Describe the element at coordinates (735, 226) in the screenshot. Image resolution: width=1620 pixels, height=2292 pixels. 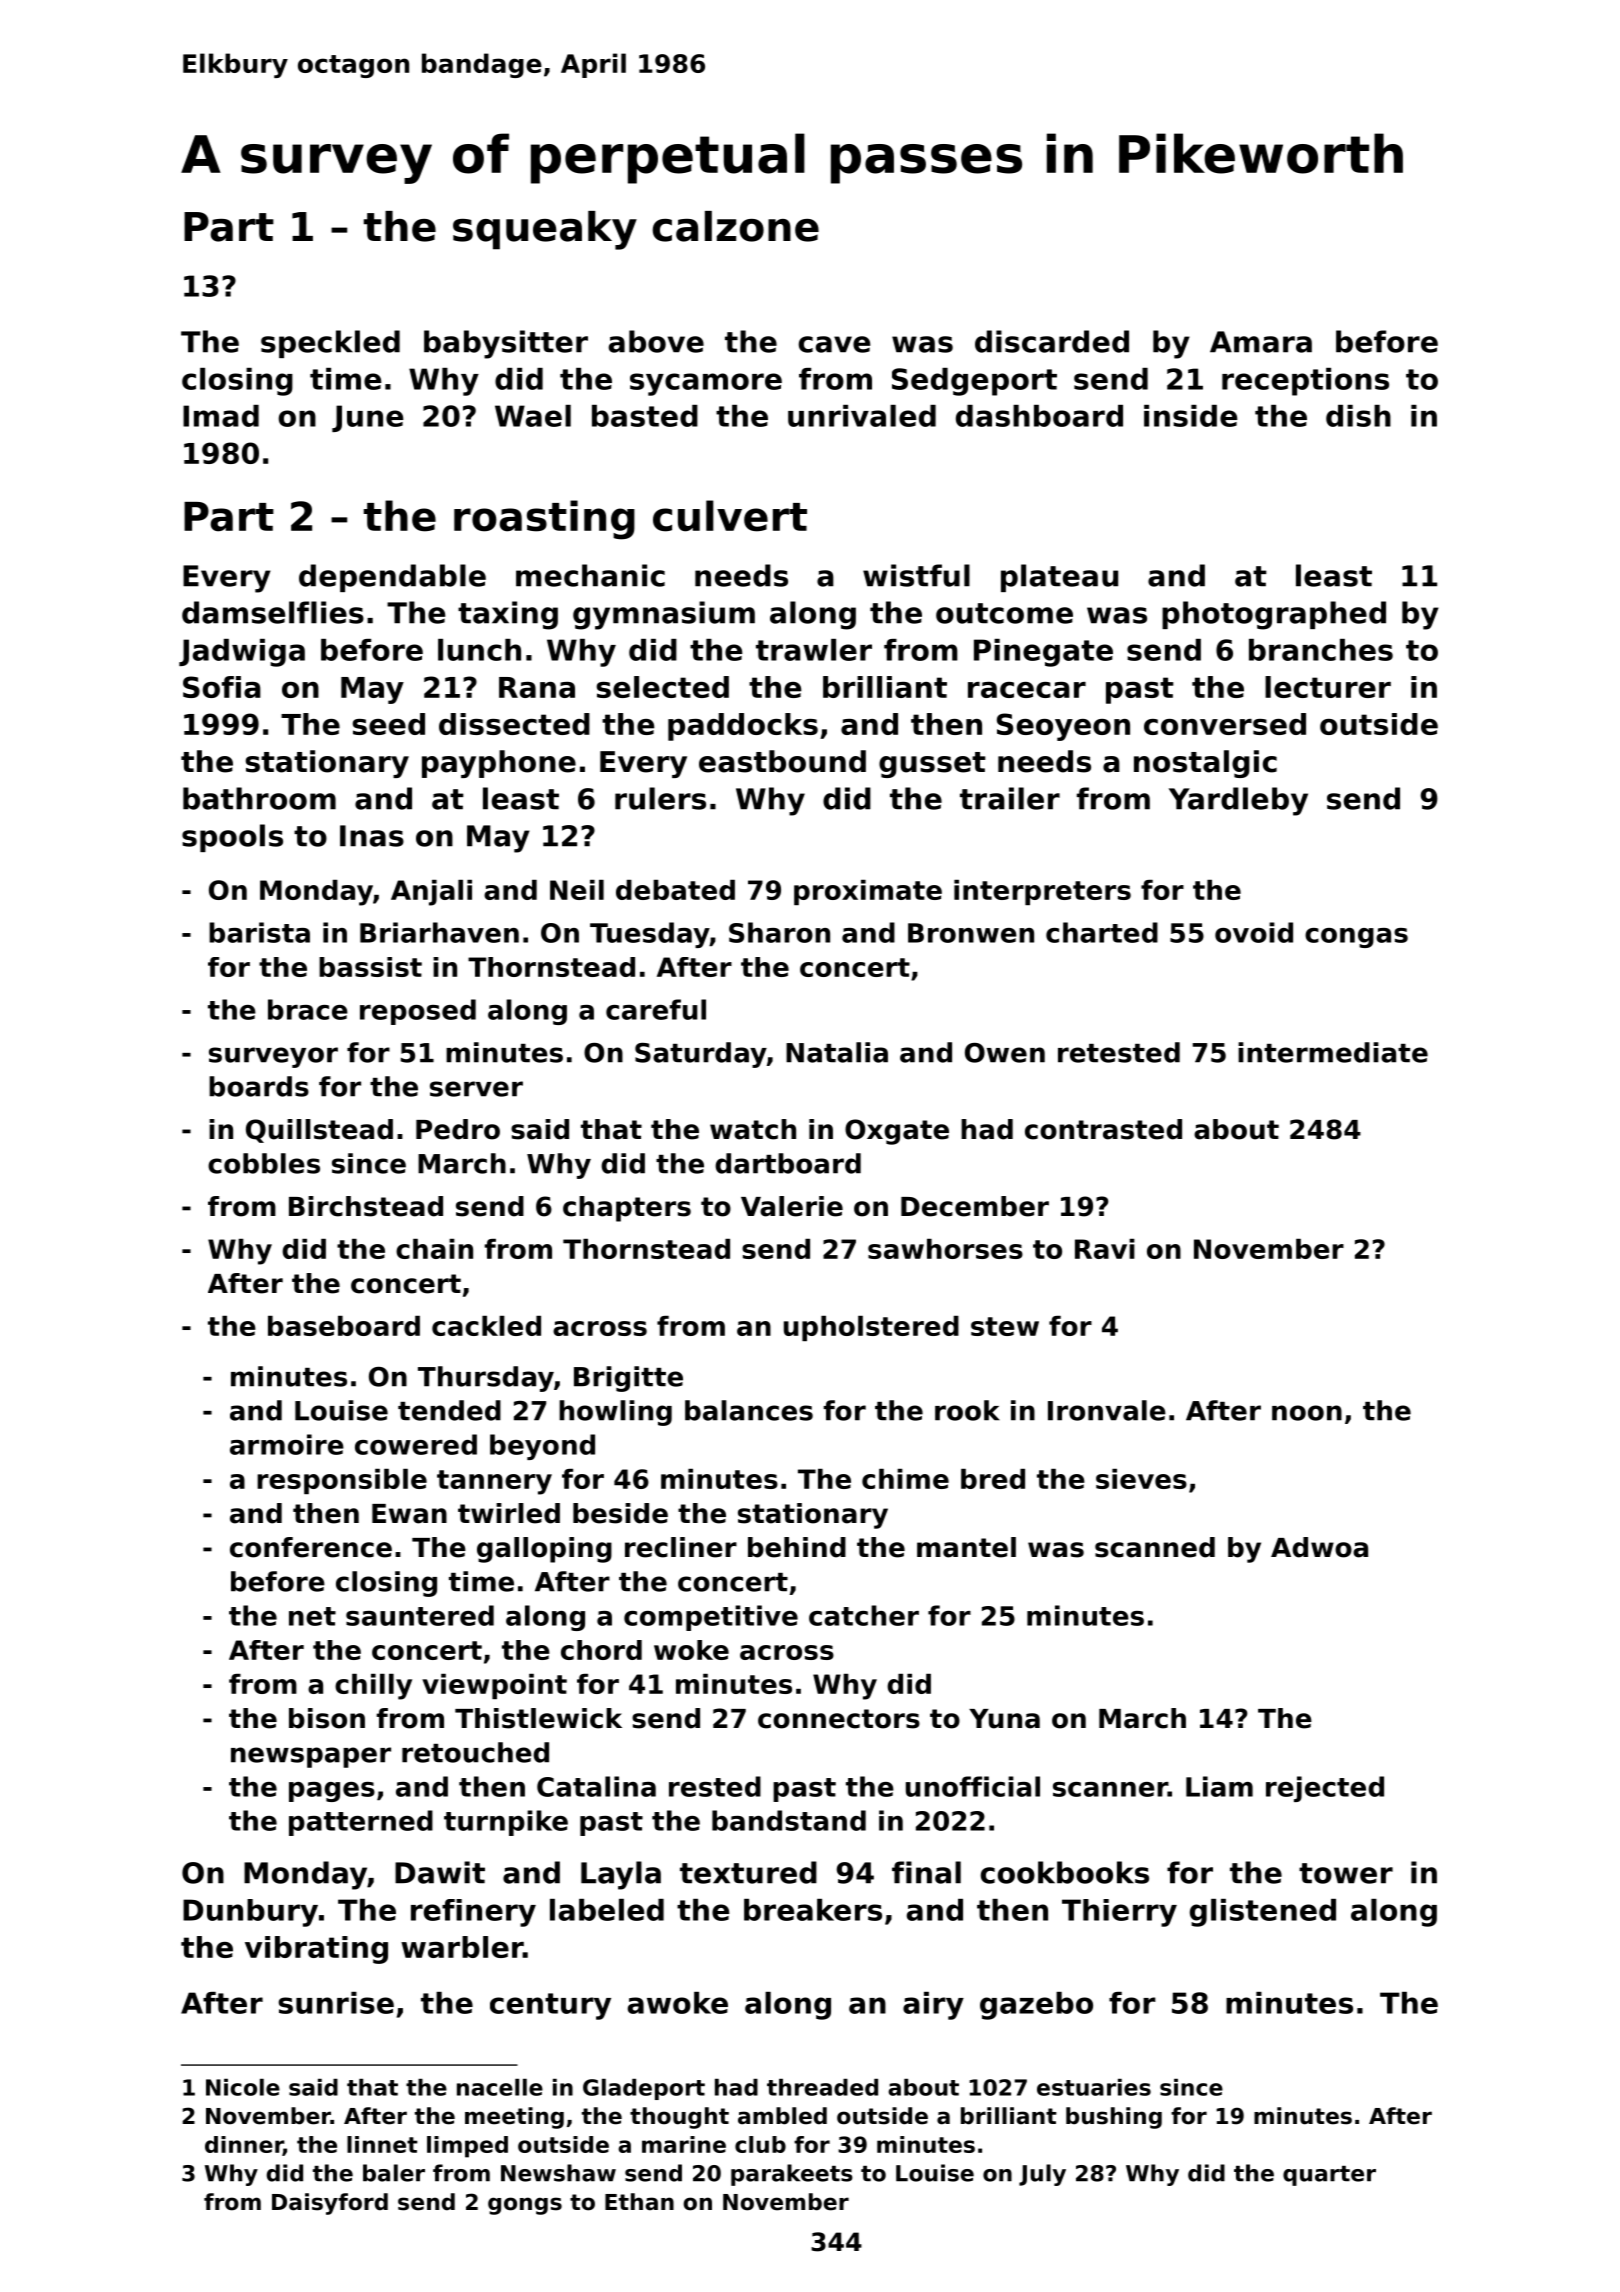
I see `calzone` at that location.
